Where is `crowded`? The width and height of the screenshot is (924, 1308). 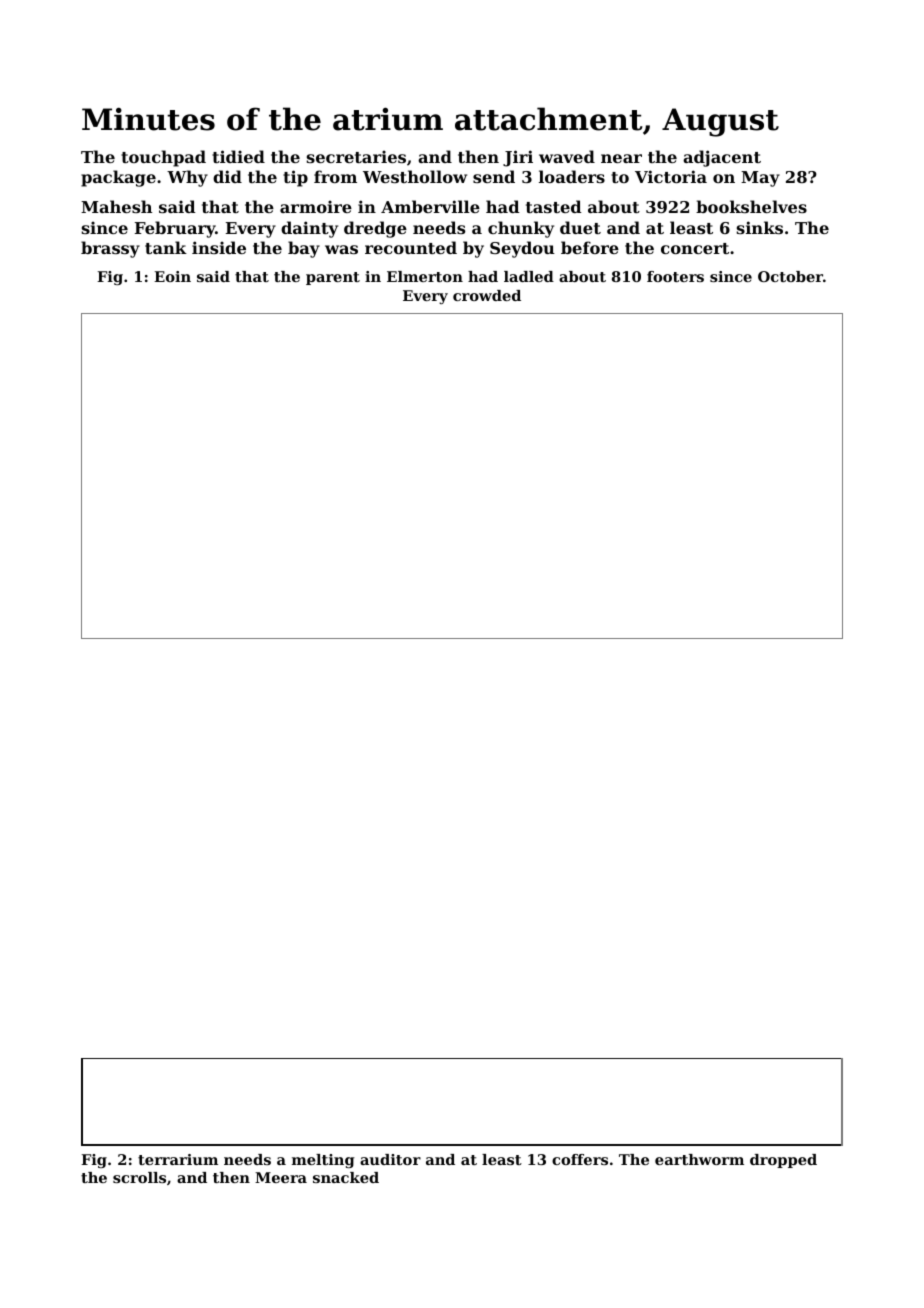
crowded is located at coordinates (487, 295).
